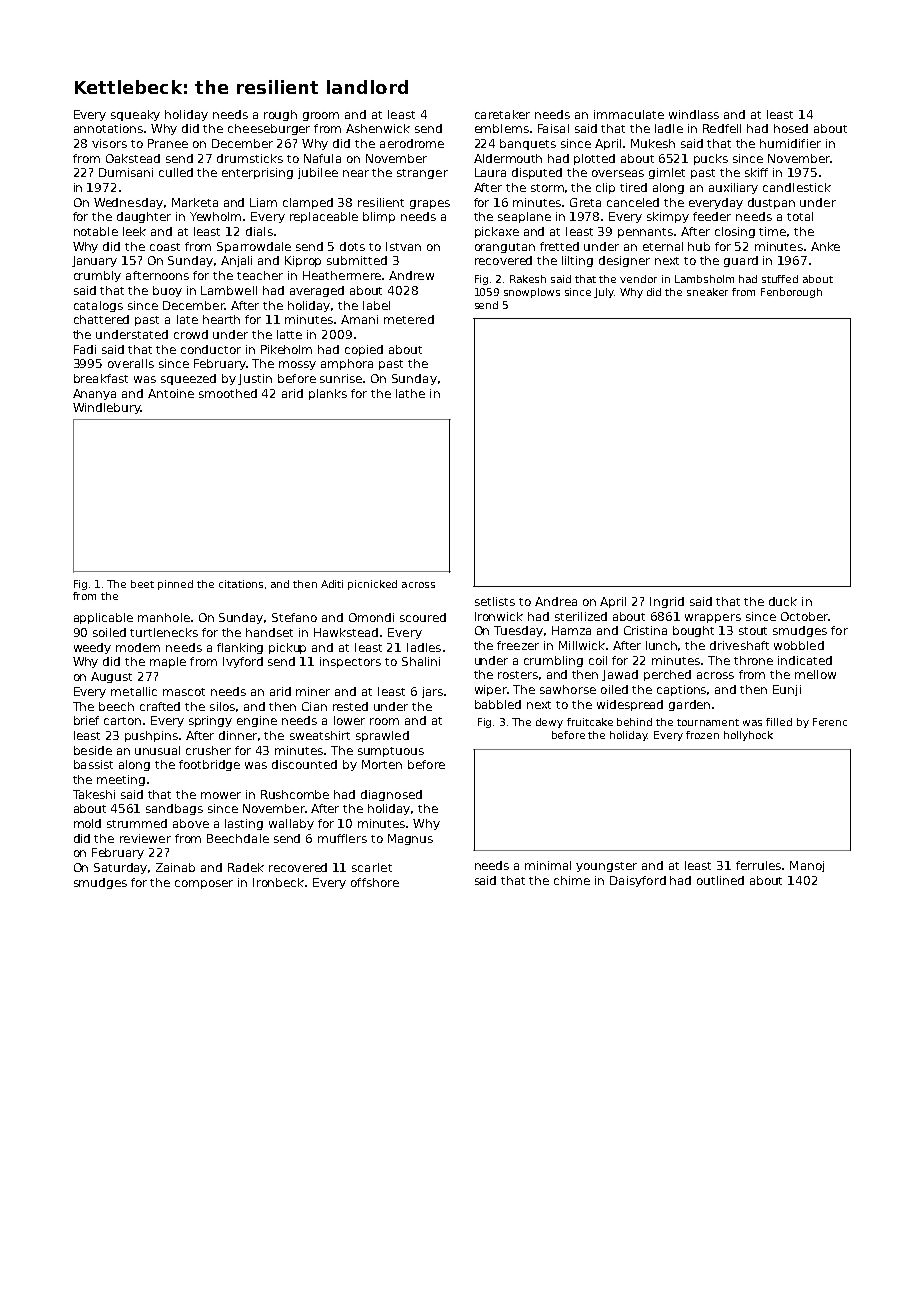  What do you see at coordinates (783, 601) in the image?
I see `duck` at bounding box center [783, 601].
